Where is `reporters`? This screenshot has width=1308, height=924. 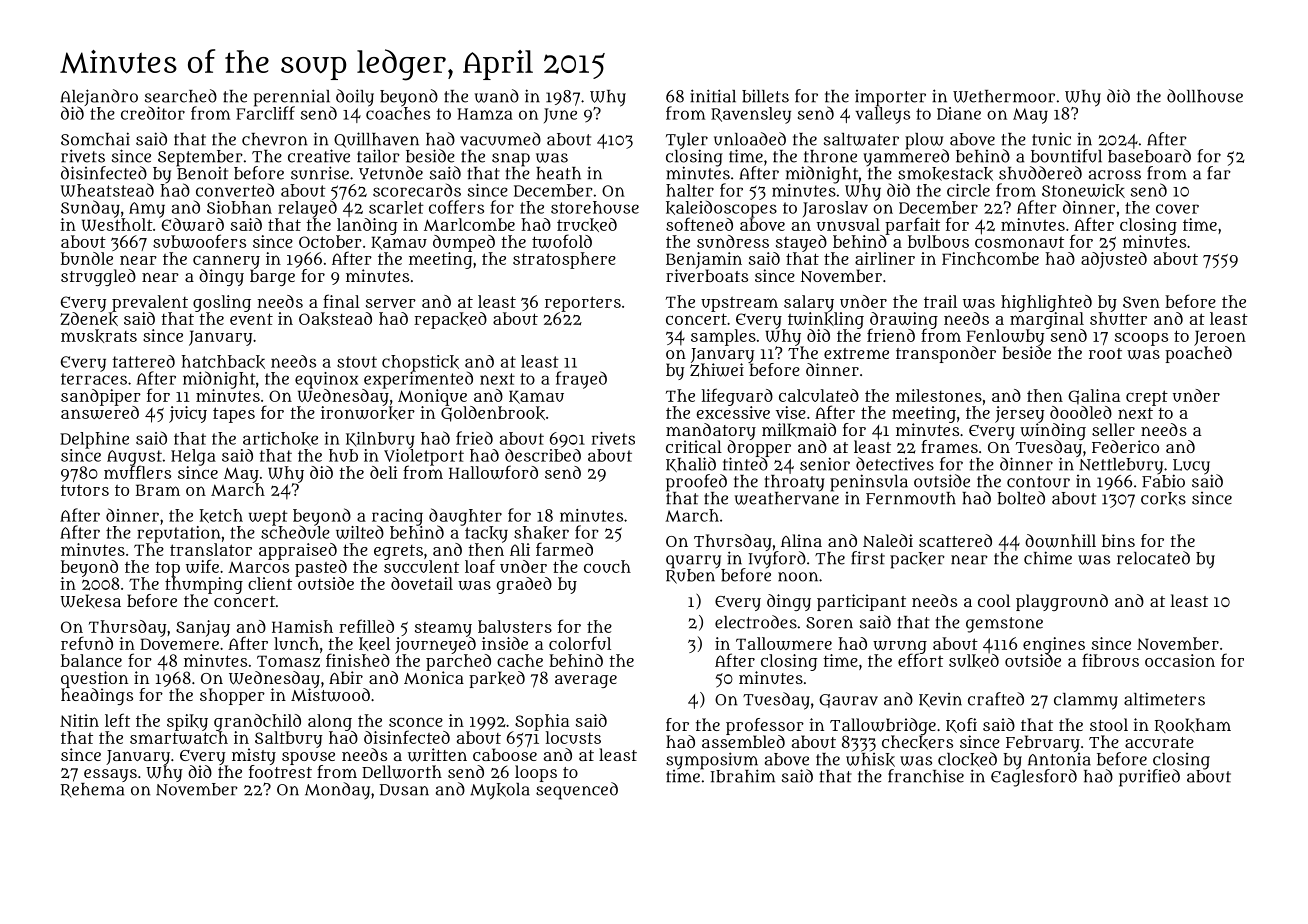 reporters is located at coordinates (583, 304).
